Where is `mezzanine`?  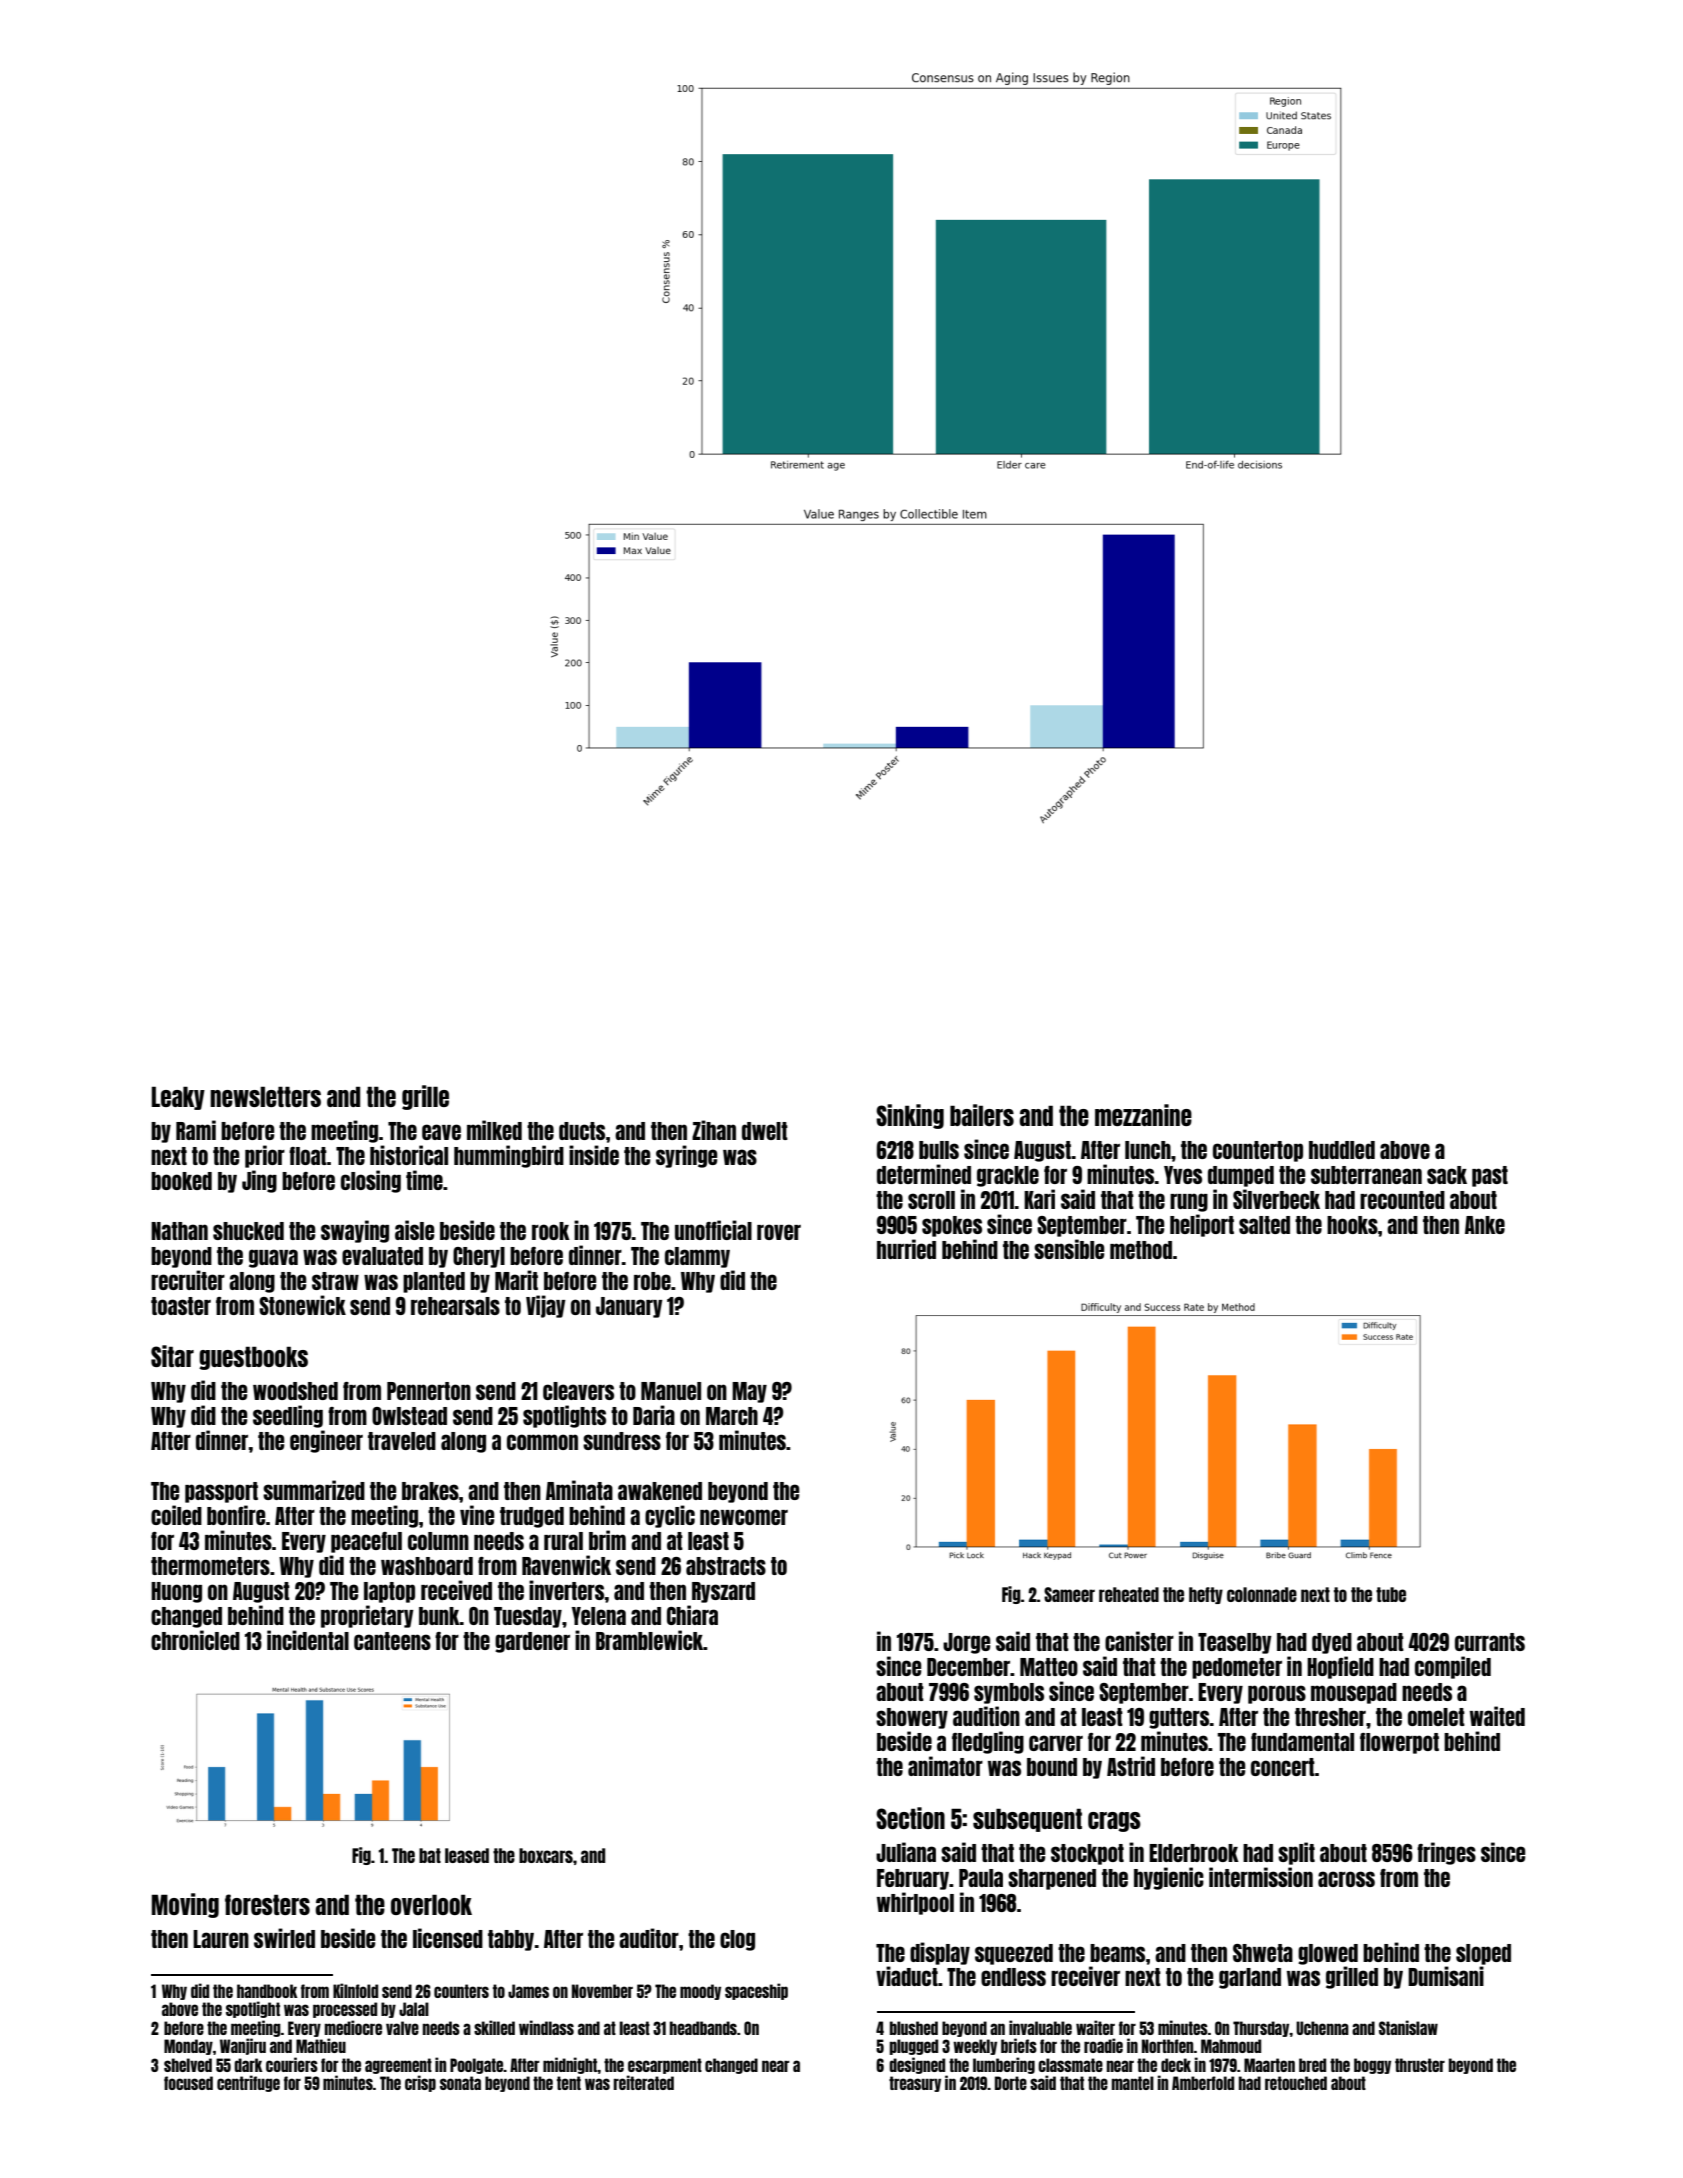
mezzanine is located at coordinates (1143, 1115).
